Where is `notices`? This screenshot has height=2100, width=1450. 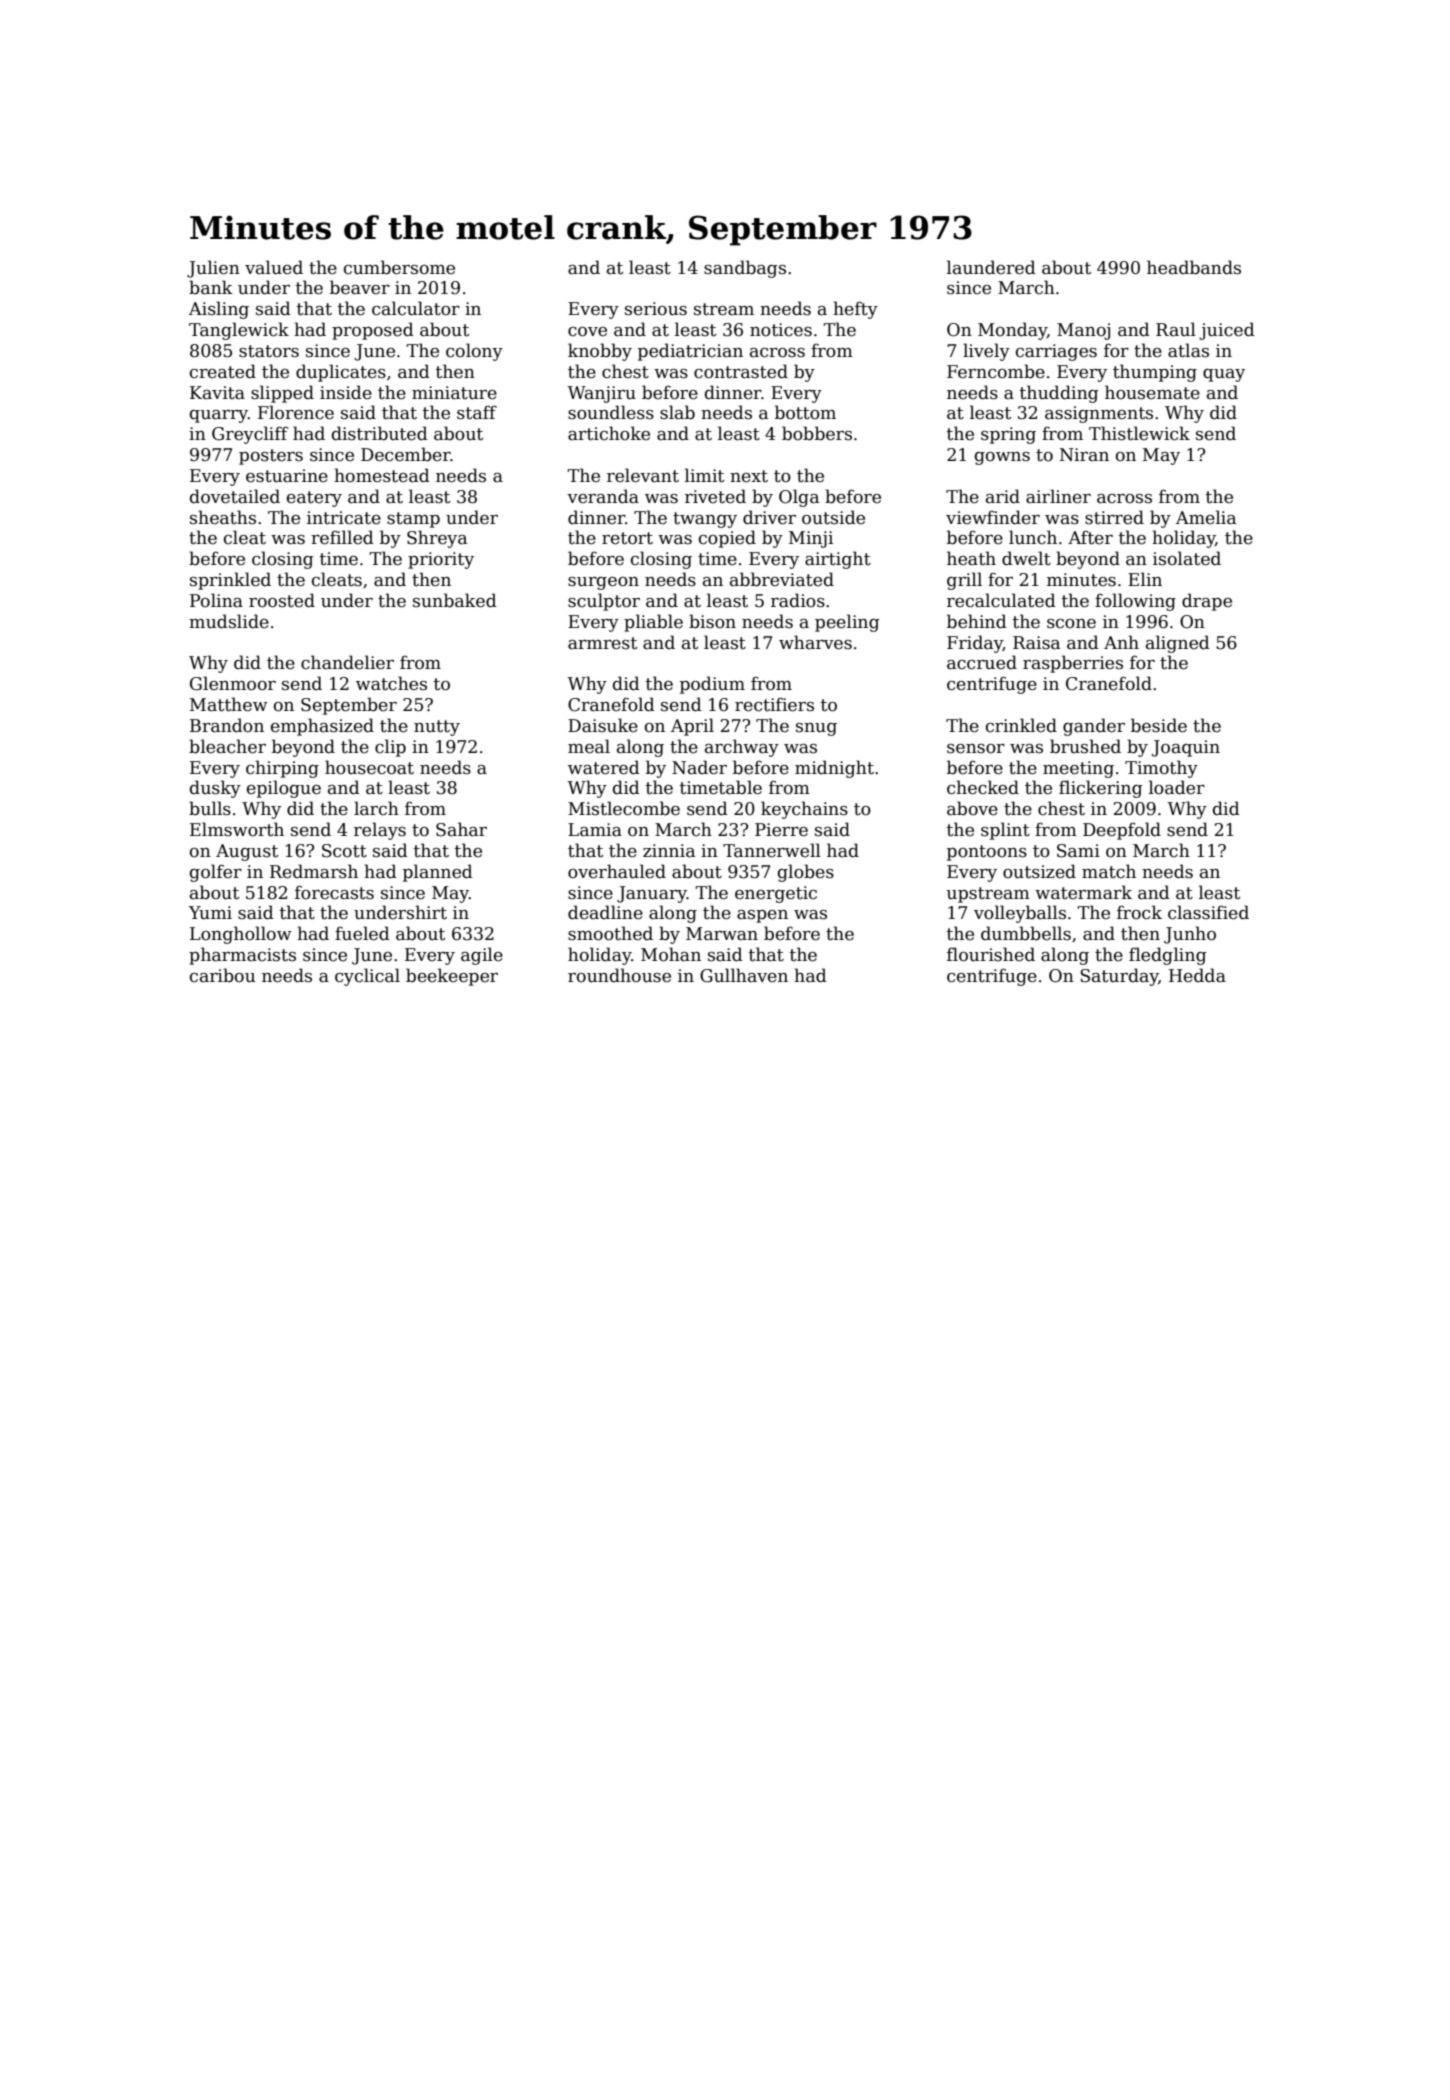
notices is located at coordinates (781, 330).
